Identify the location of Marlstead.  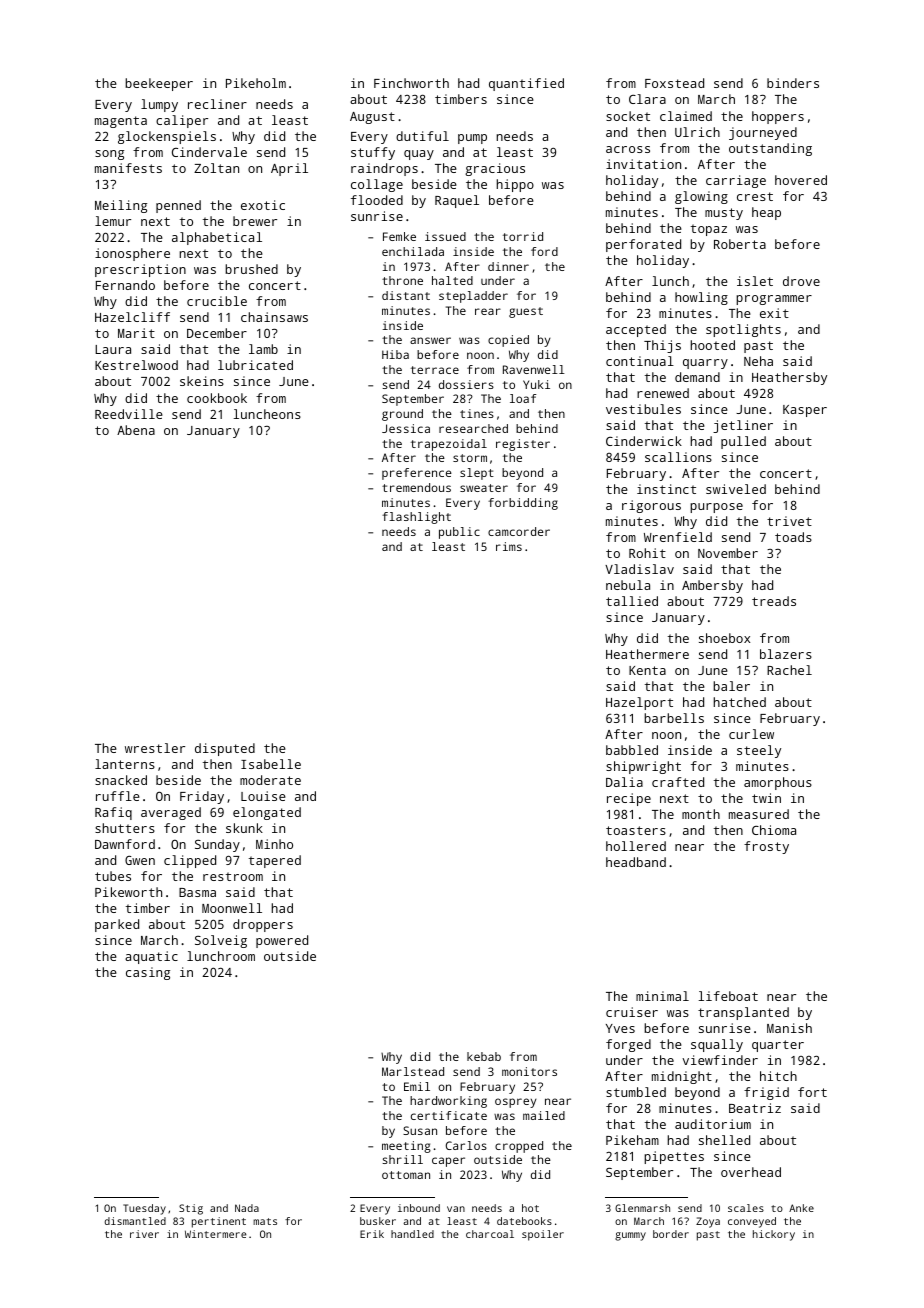
(413, 1071).
